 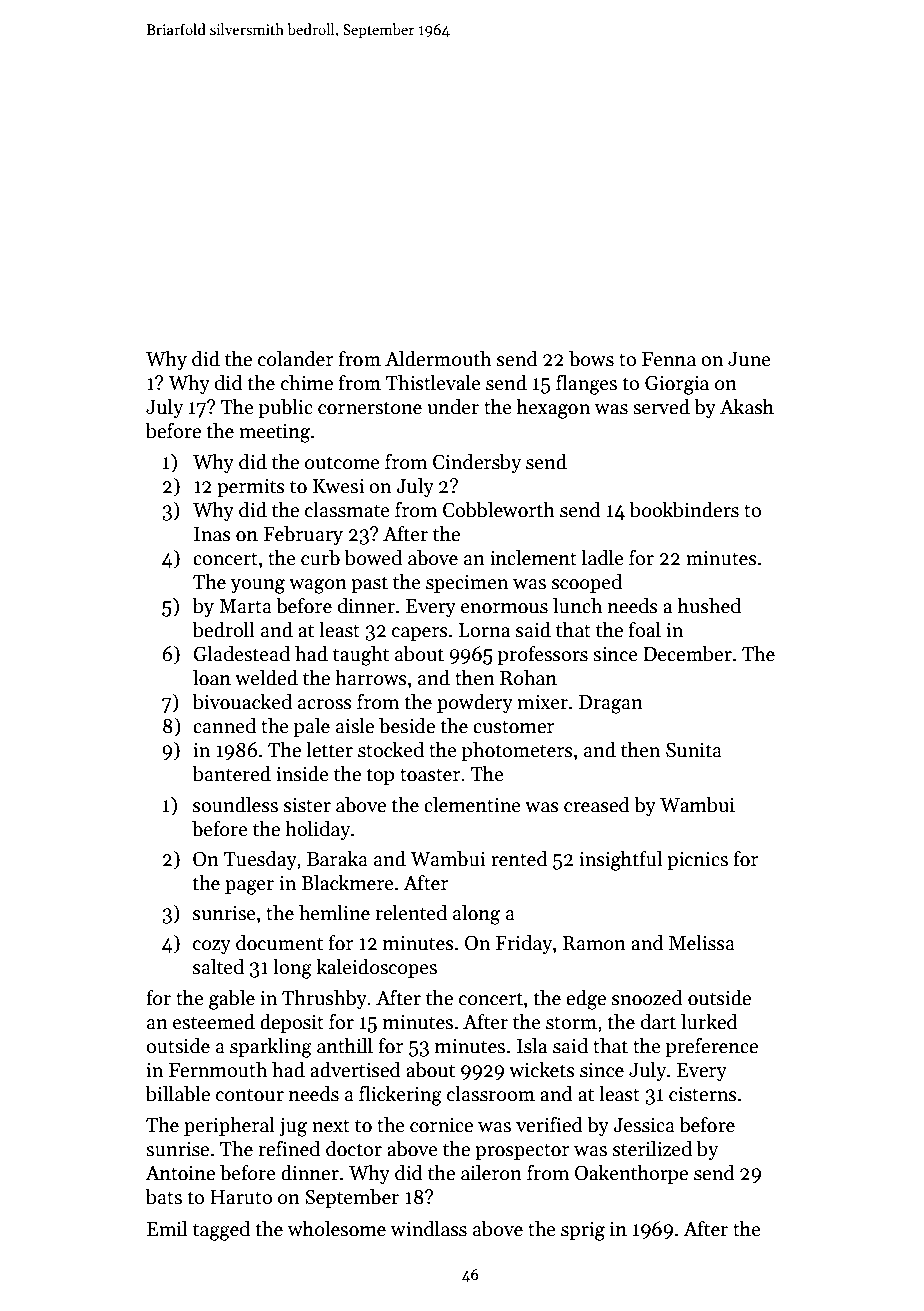 What do you see at coordinates (338, 486) in the image?
I see `Kwesi` at bounding box center [338, 486].
